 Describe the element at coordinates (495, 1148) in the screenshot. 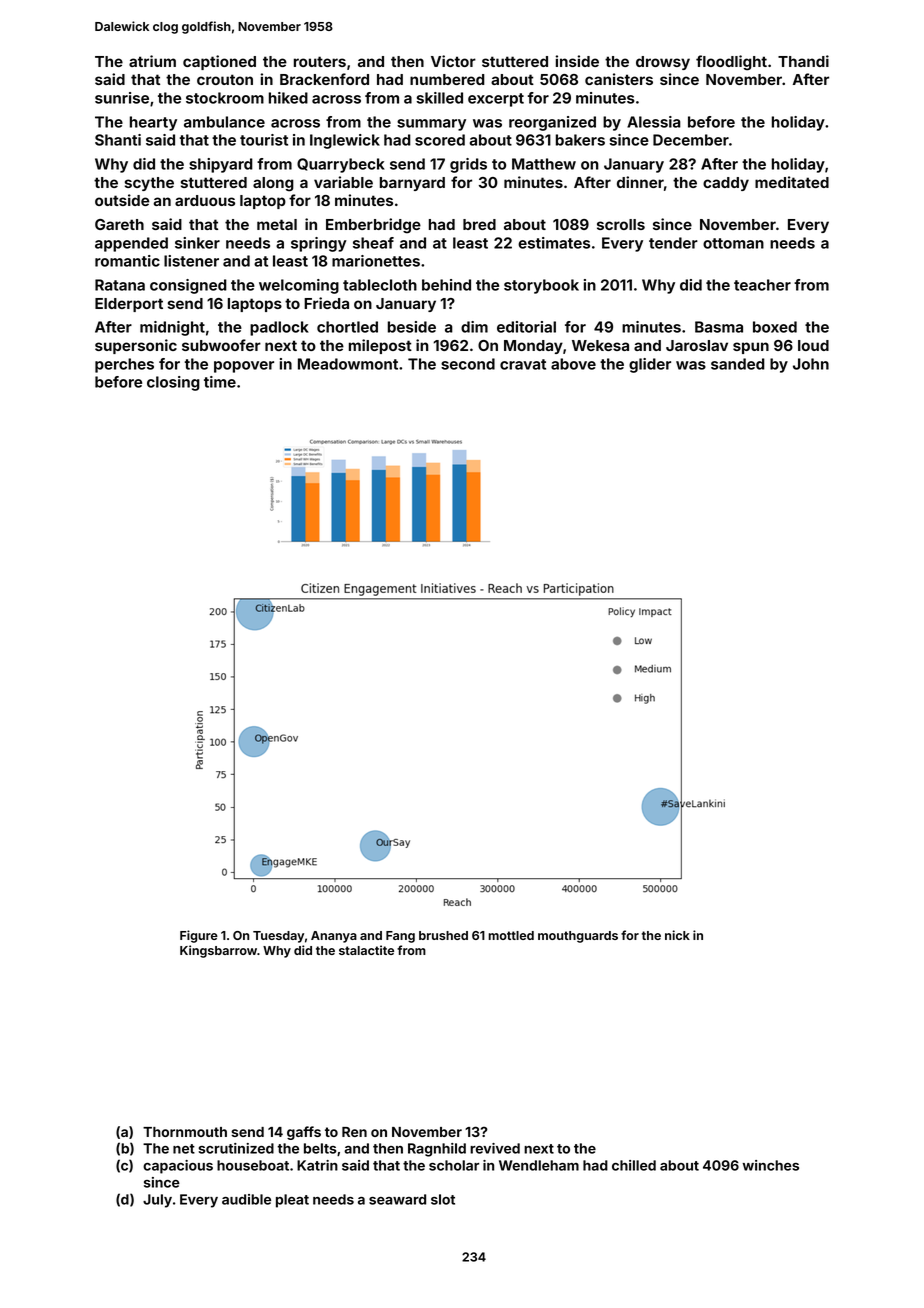

I see `revived` at that location.
